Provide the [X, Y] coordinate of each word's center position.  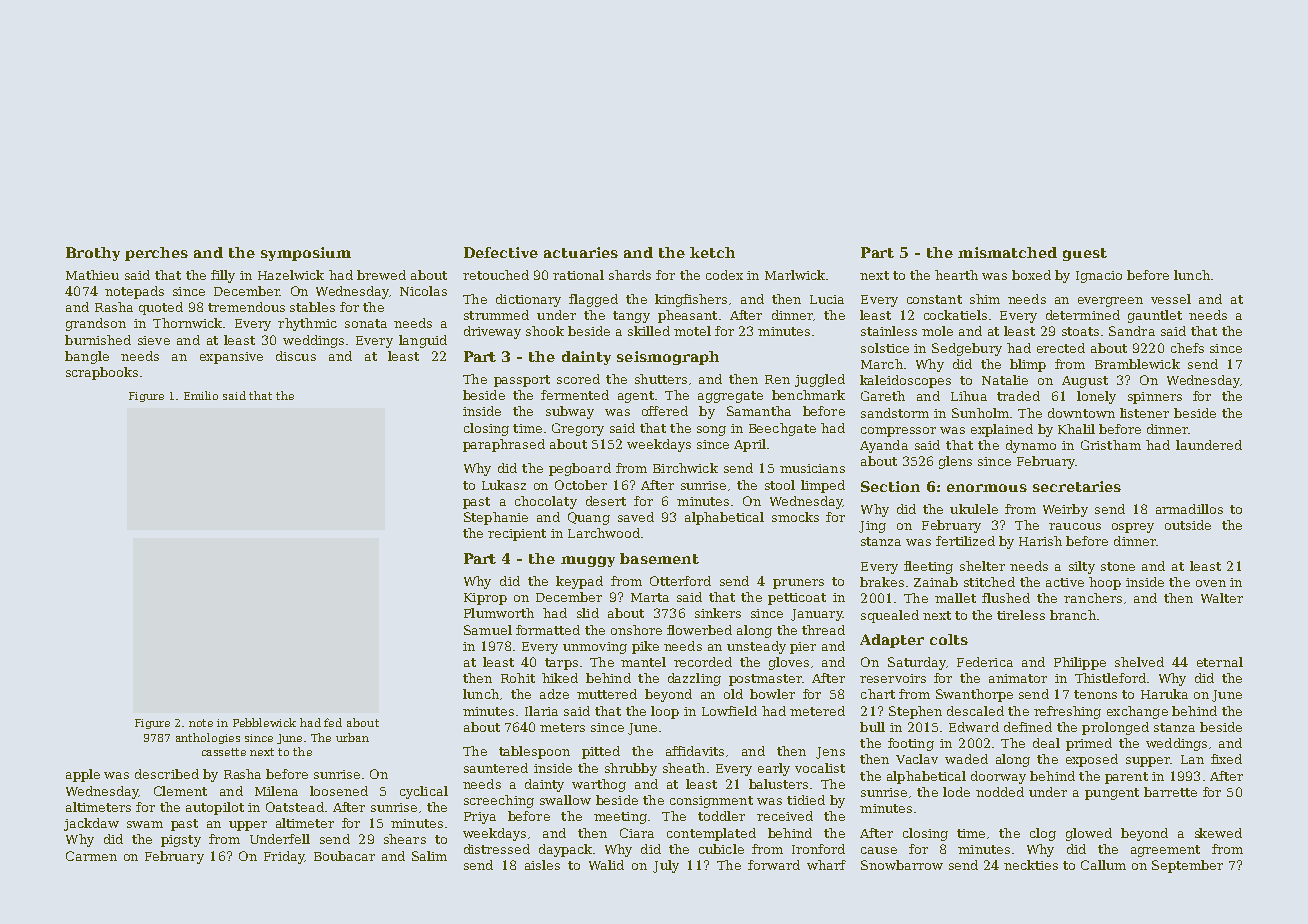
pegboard [580, 469]
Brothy [93, 254]
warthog [599, 785]
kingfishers [691, 300]
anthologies [208, 738]
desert [606, 501]
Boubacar [344, 856]
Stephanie [496, 518]
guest [1085, 254]
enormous [987, 488]
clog [1043, 834]
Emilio [201, 395]
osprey [1133, 528]
